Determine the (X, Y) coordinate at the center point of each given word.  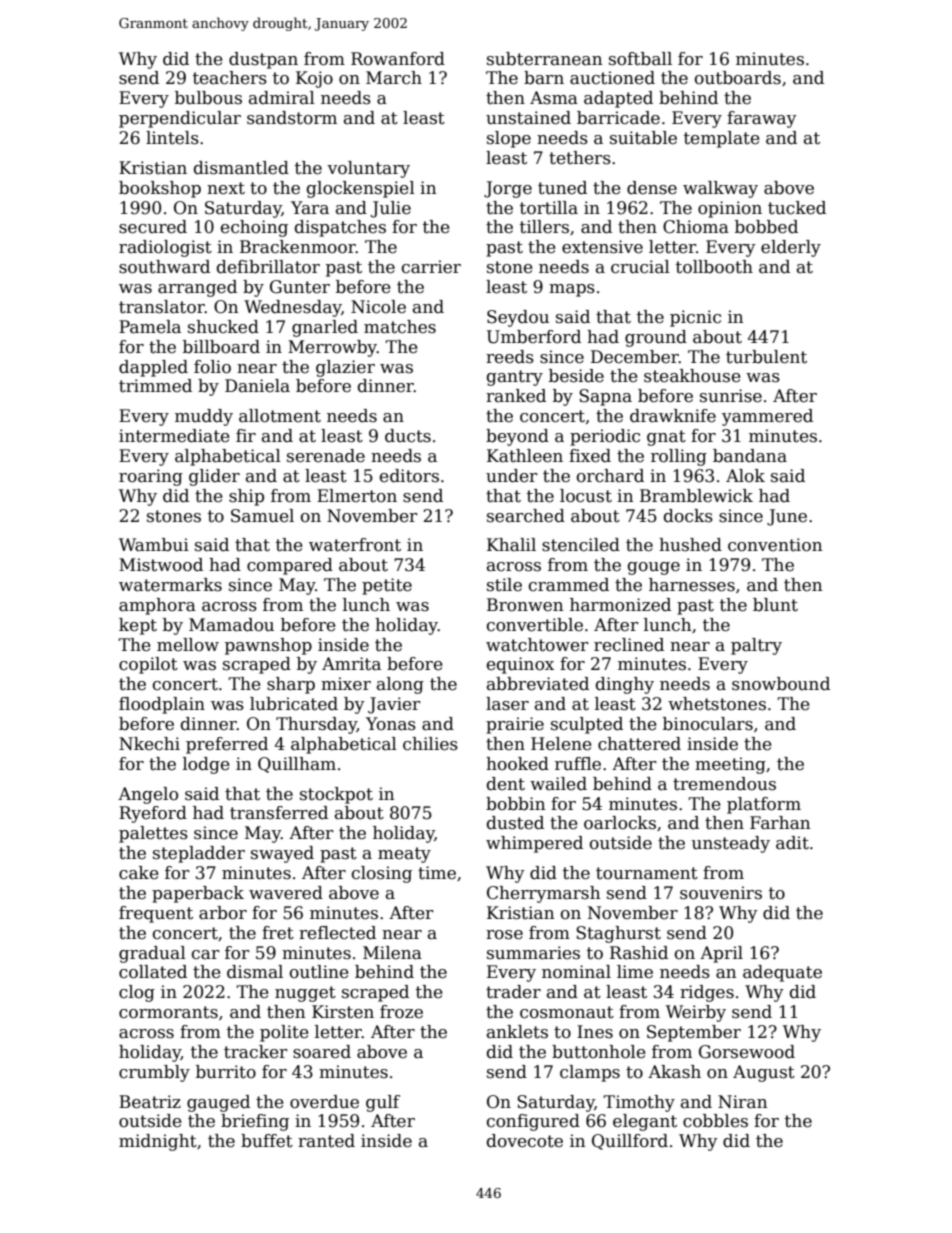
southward (164, 267)
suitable (643, 138)
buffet (267, 1141)
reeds (510, 357)
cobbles (715, 1121)
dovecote (525, 1141)
